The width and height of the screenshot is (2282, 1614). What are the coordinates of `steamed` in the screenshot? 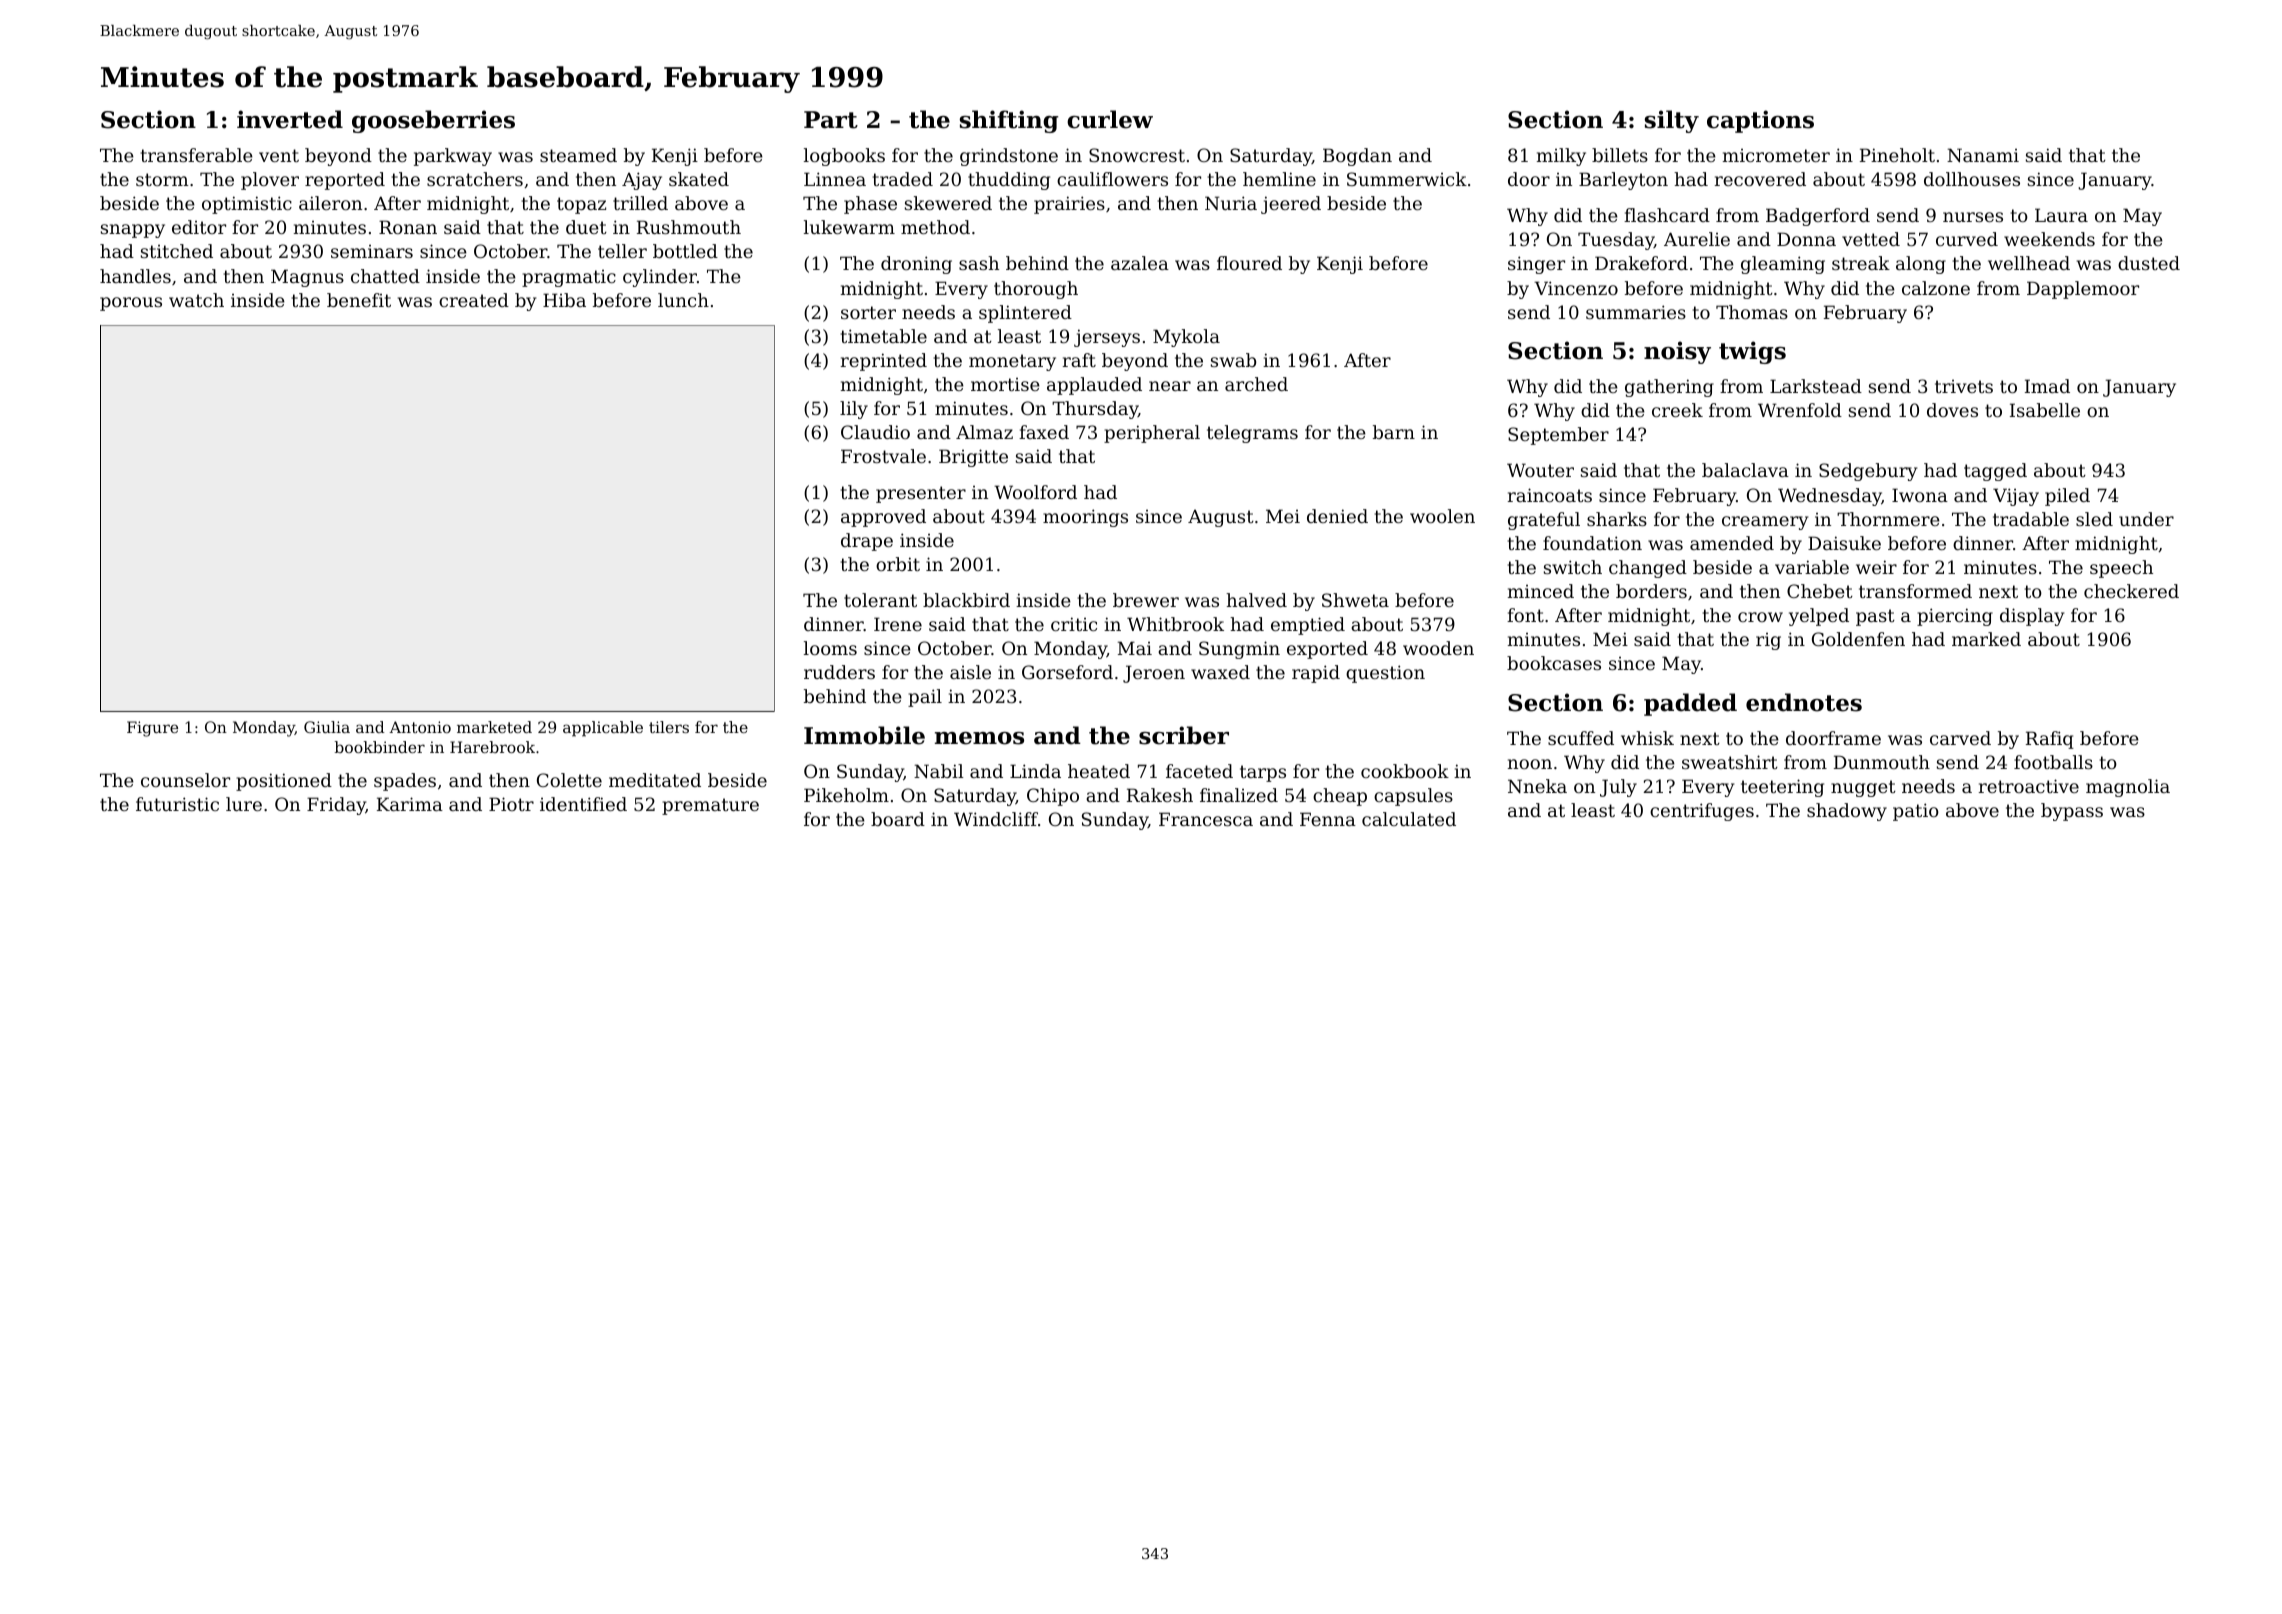 It's located at (578, 155).
